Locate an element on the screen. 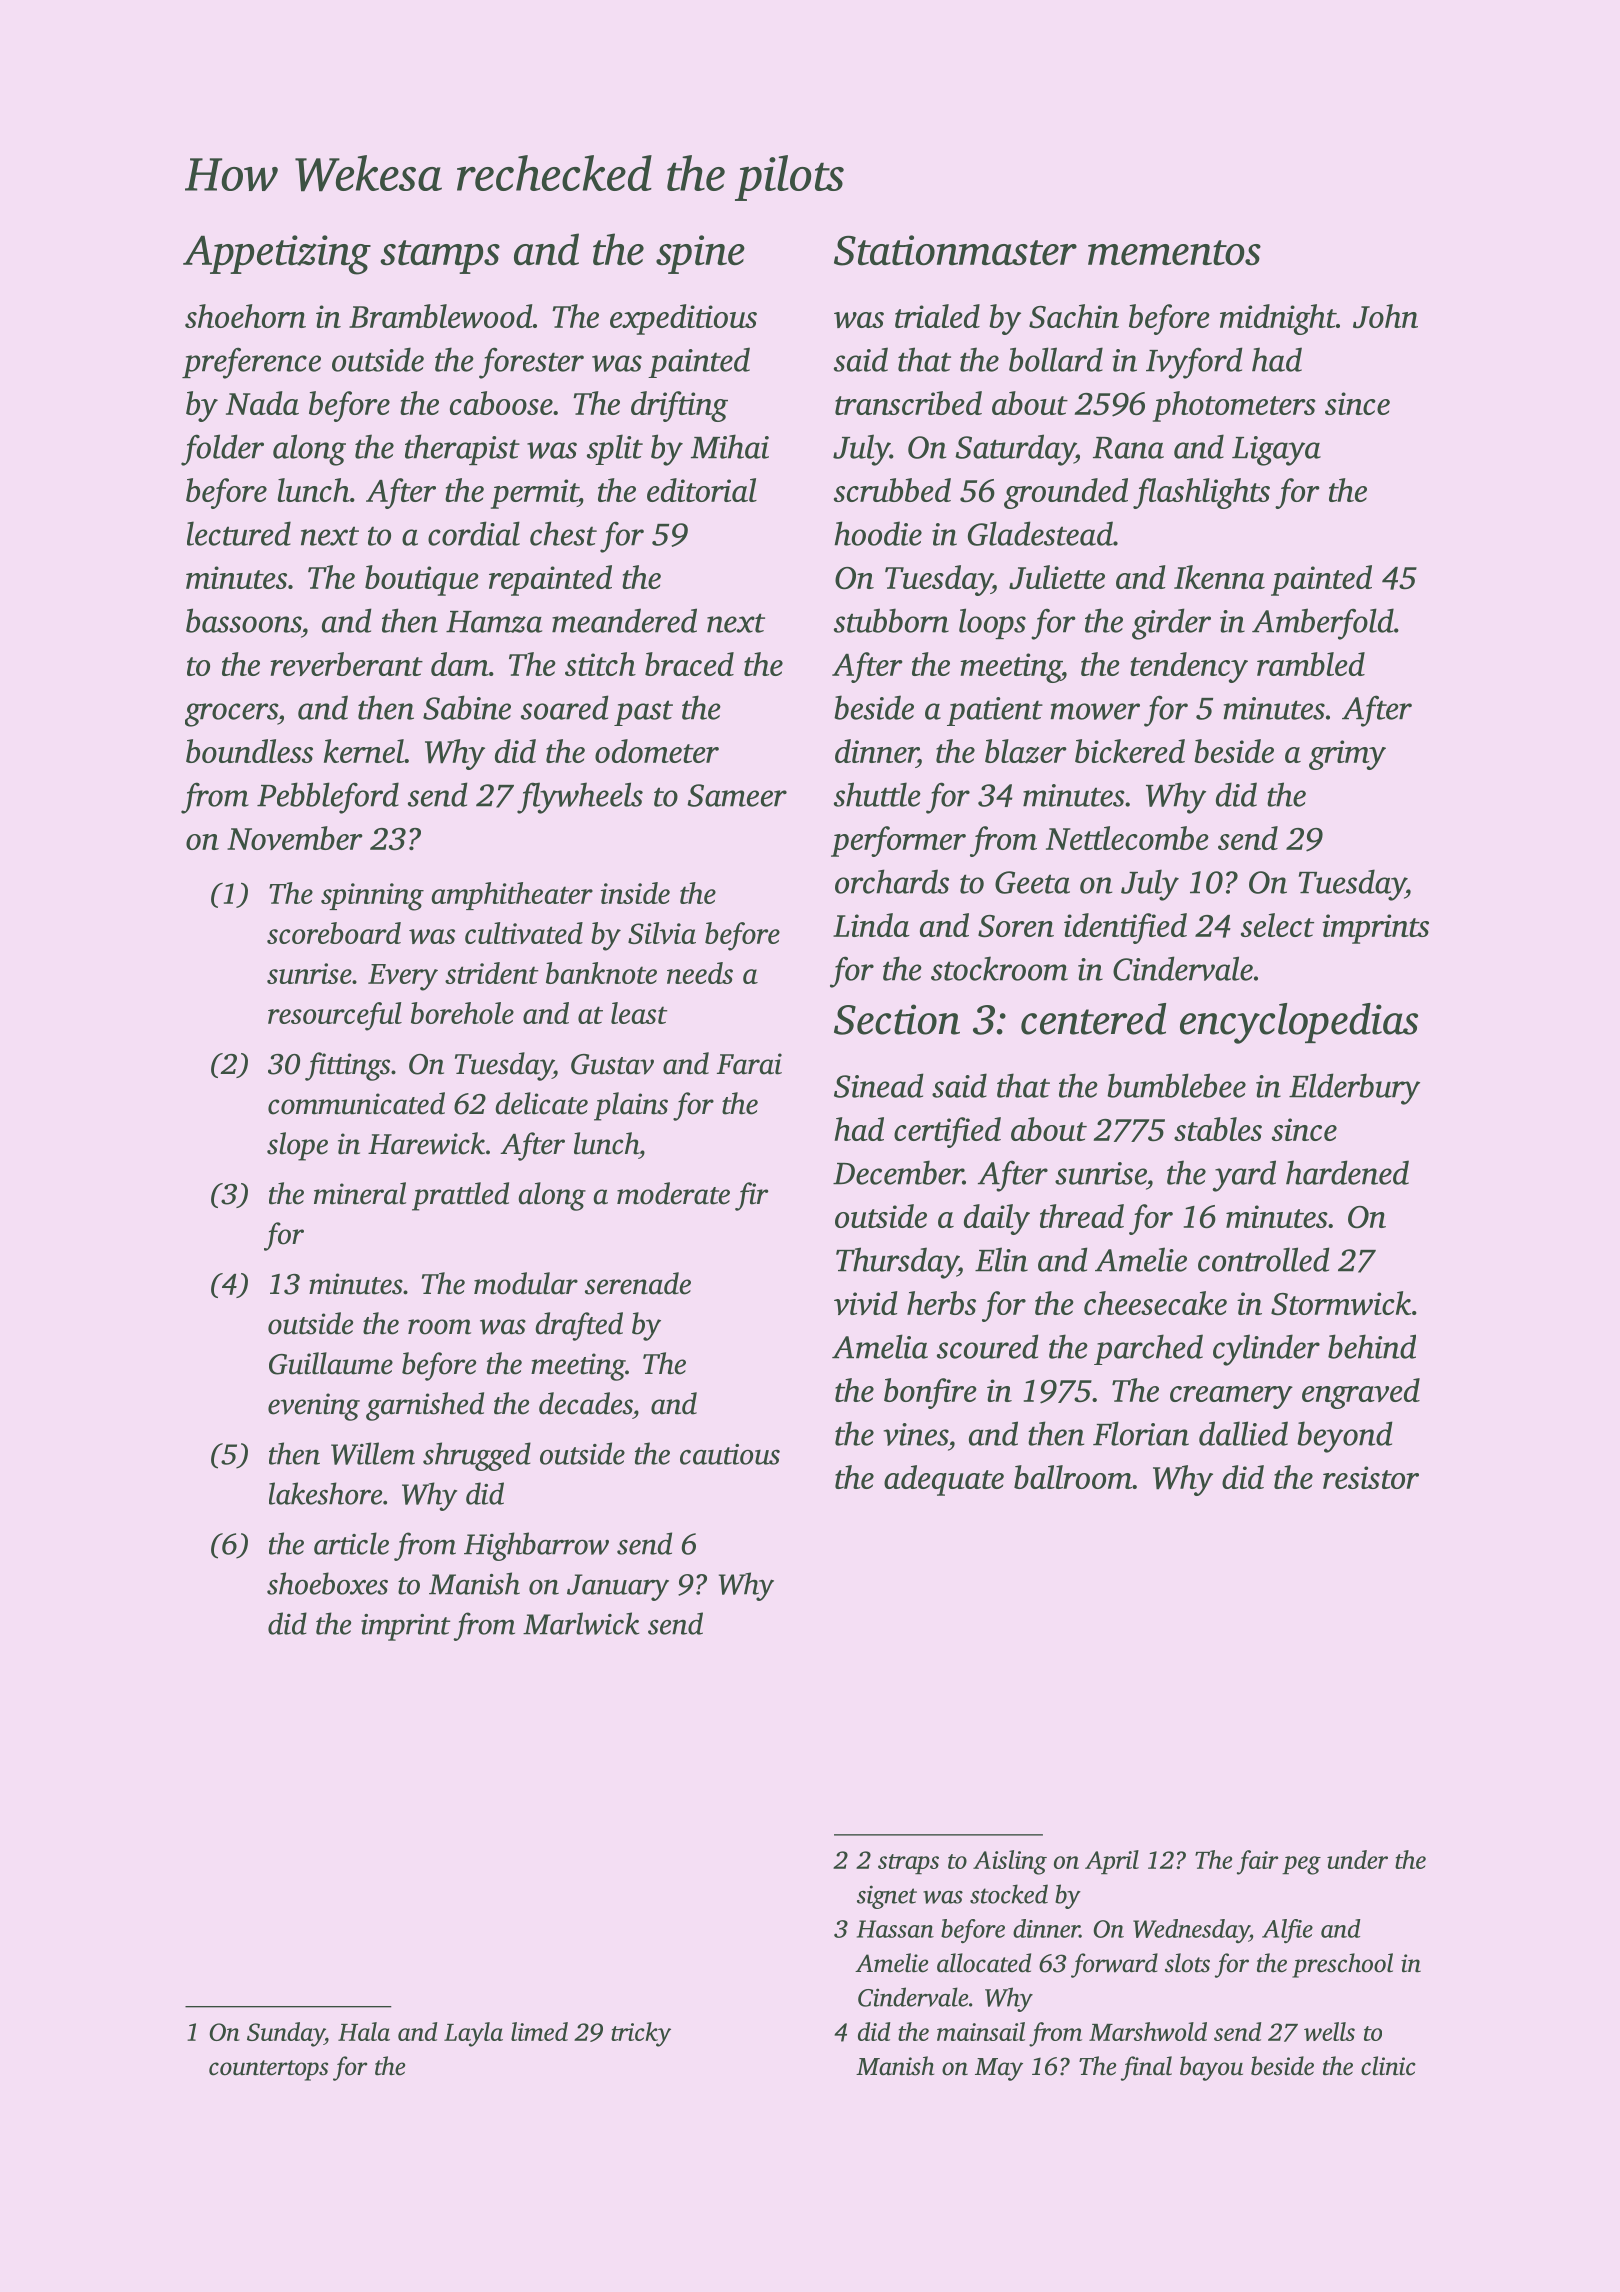  reverberant is located at coordinates (346, 664).
